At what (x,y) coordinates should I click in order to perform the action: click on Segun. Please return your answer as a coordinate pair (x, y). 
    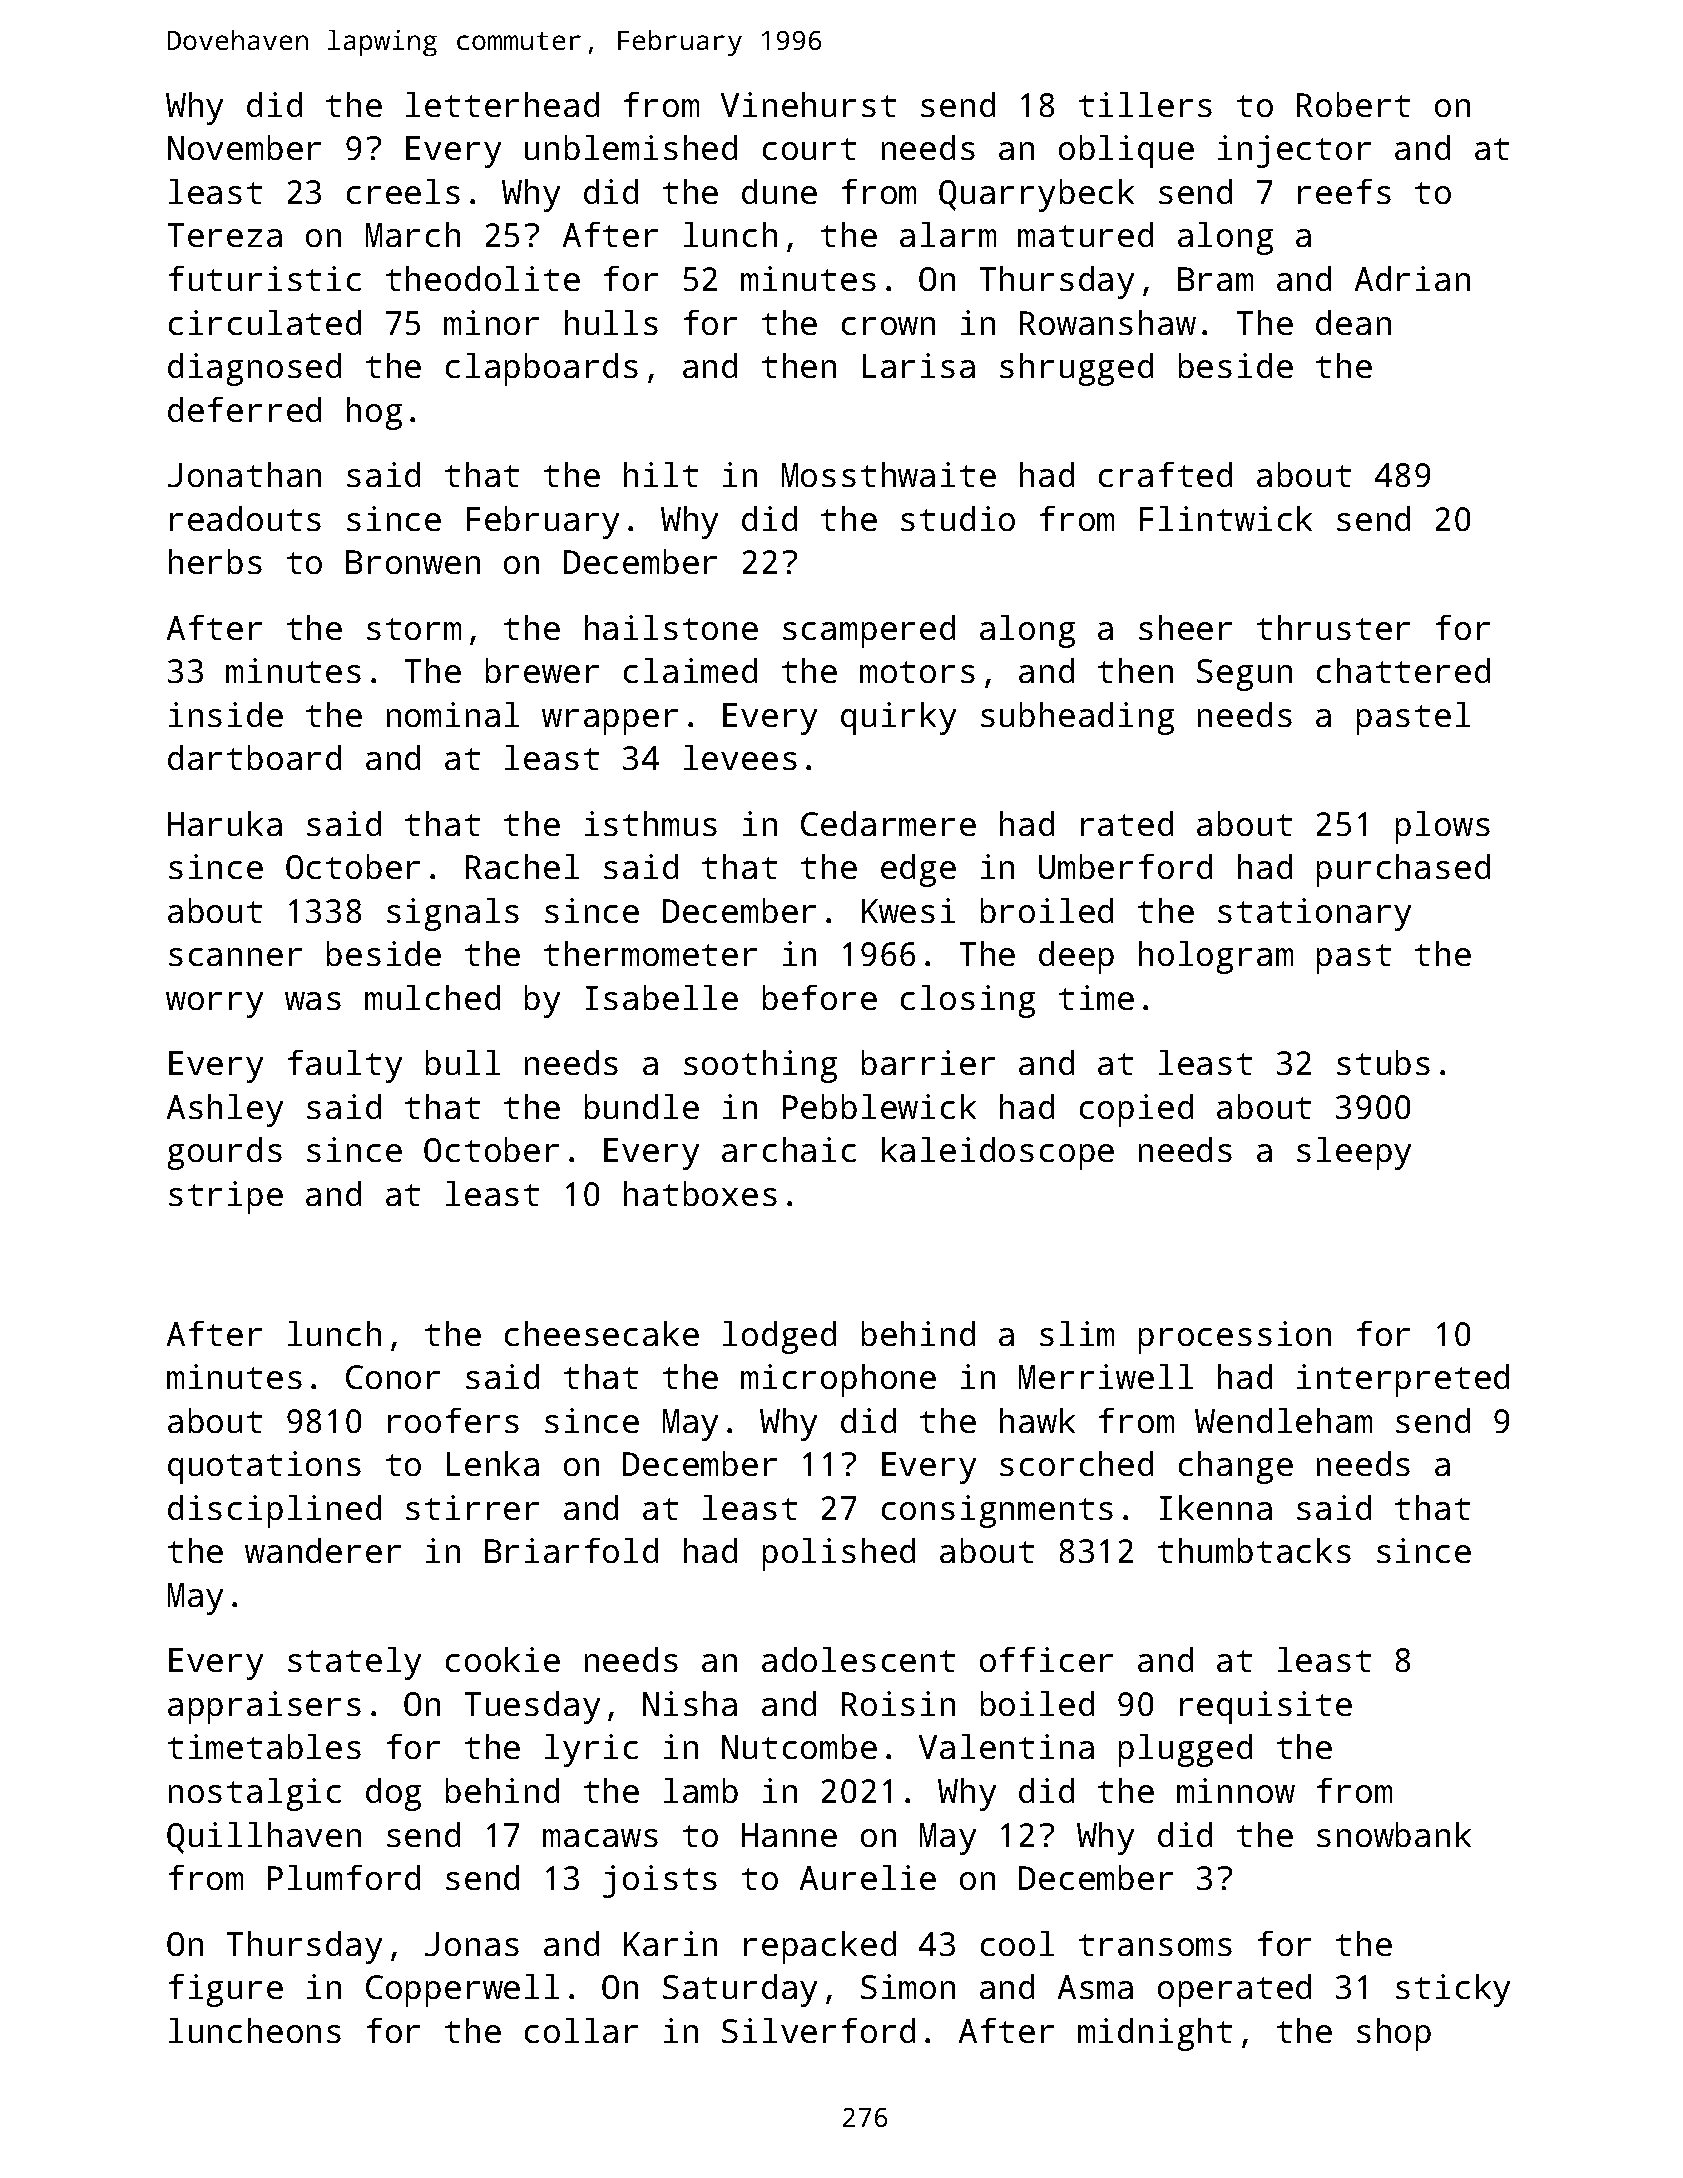
    Looking at the image, I should click on (1244, 675).
